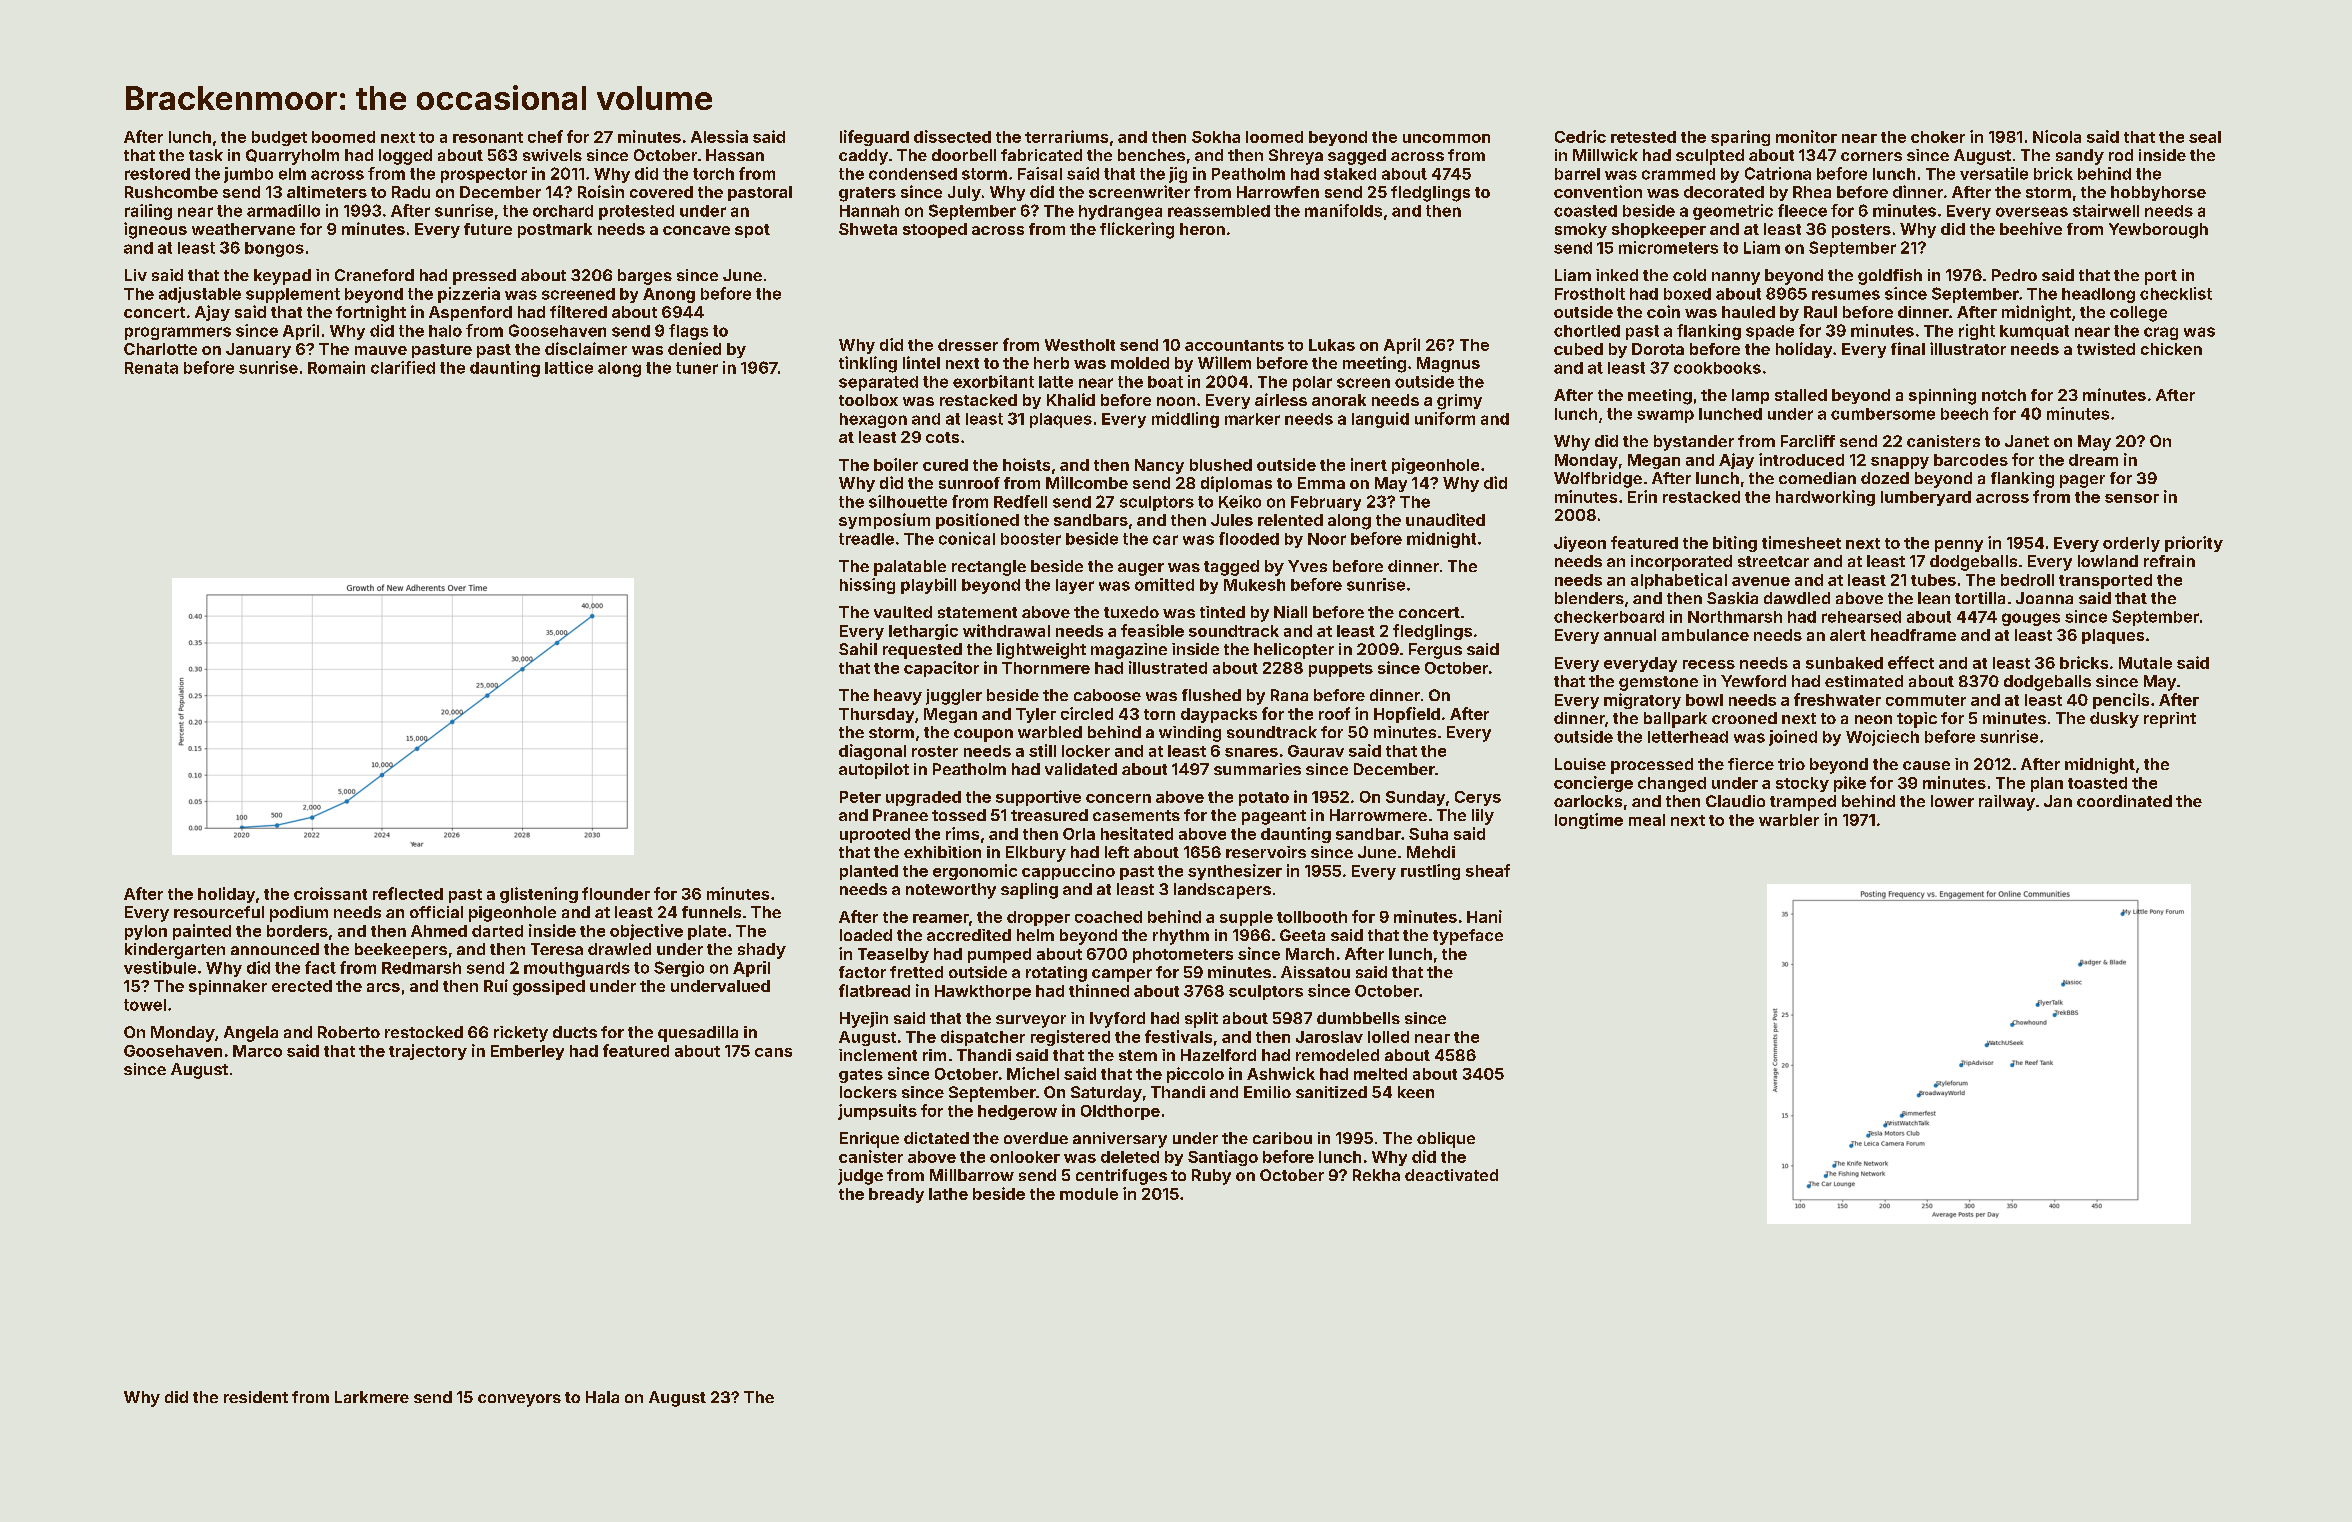  I want to click on croissant, so click(330, 893).
